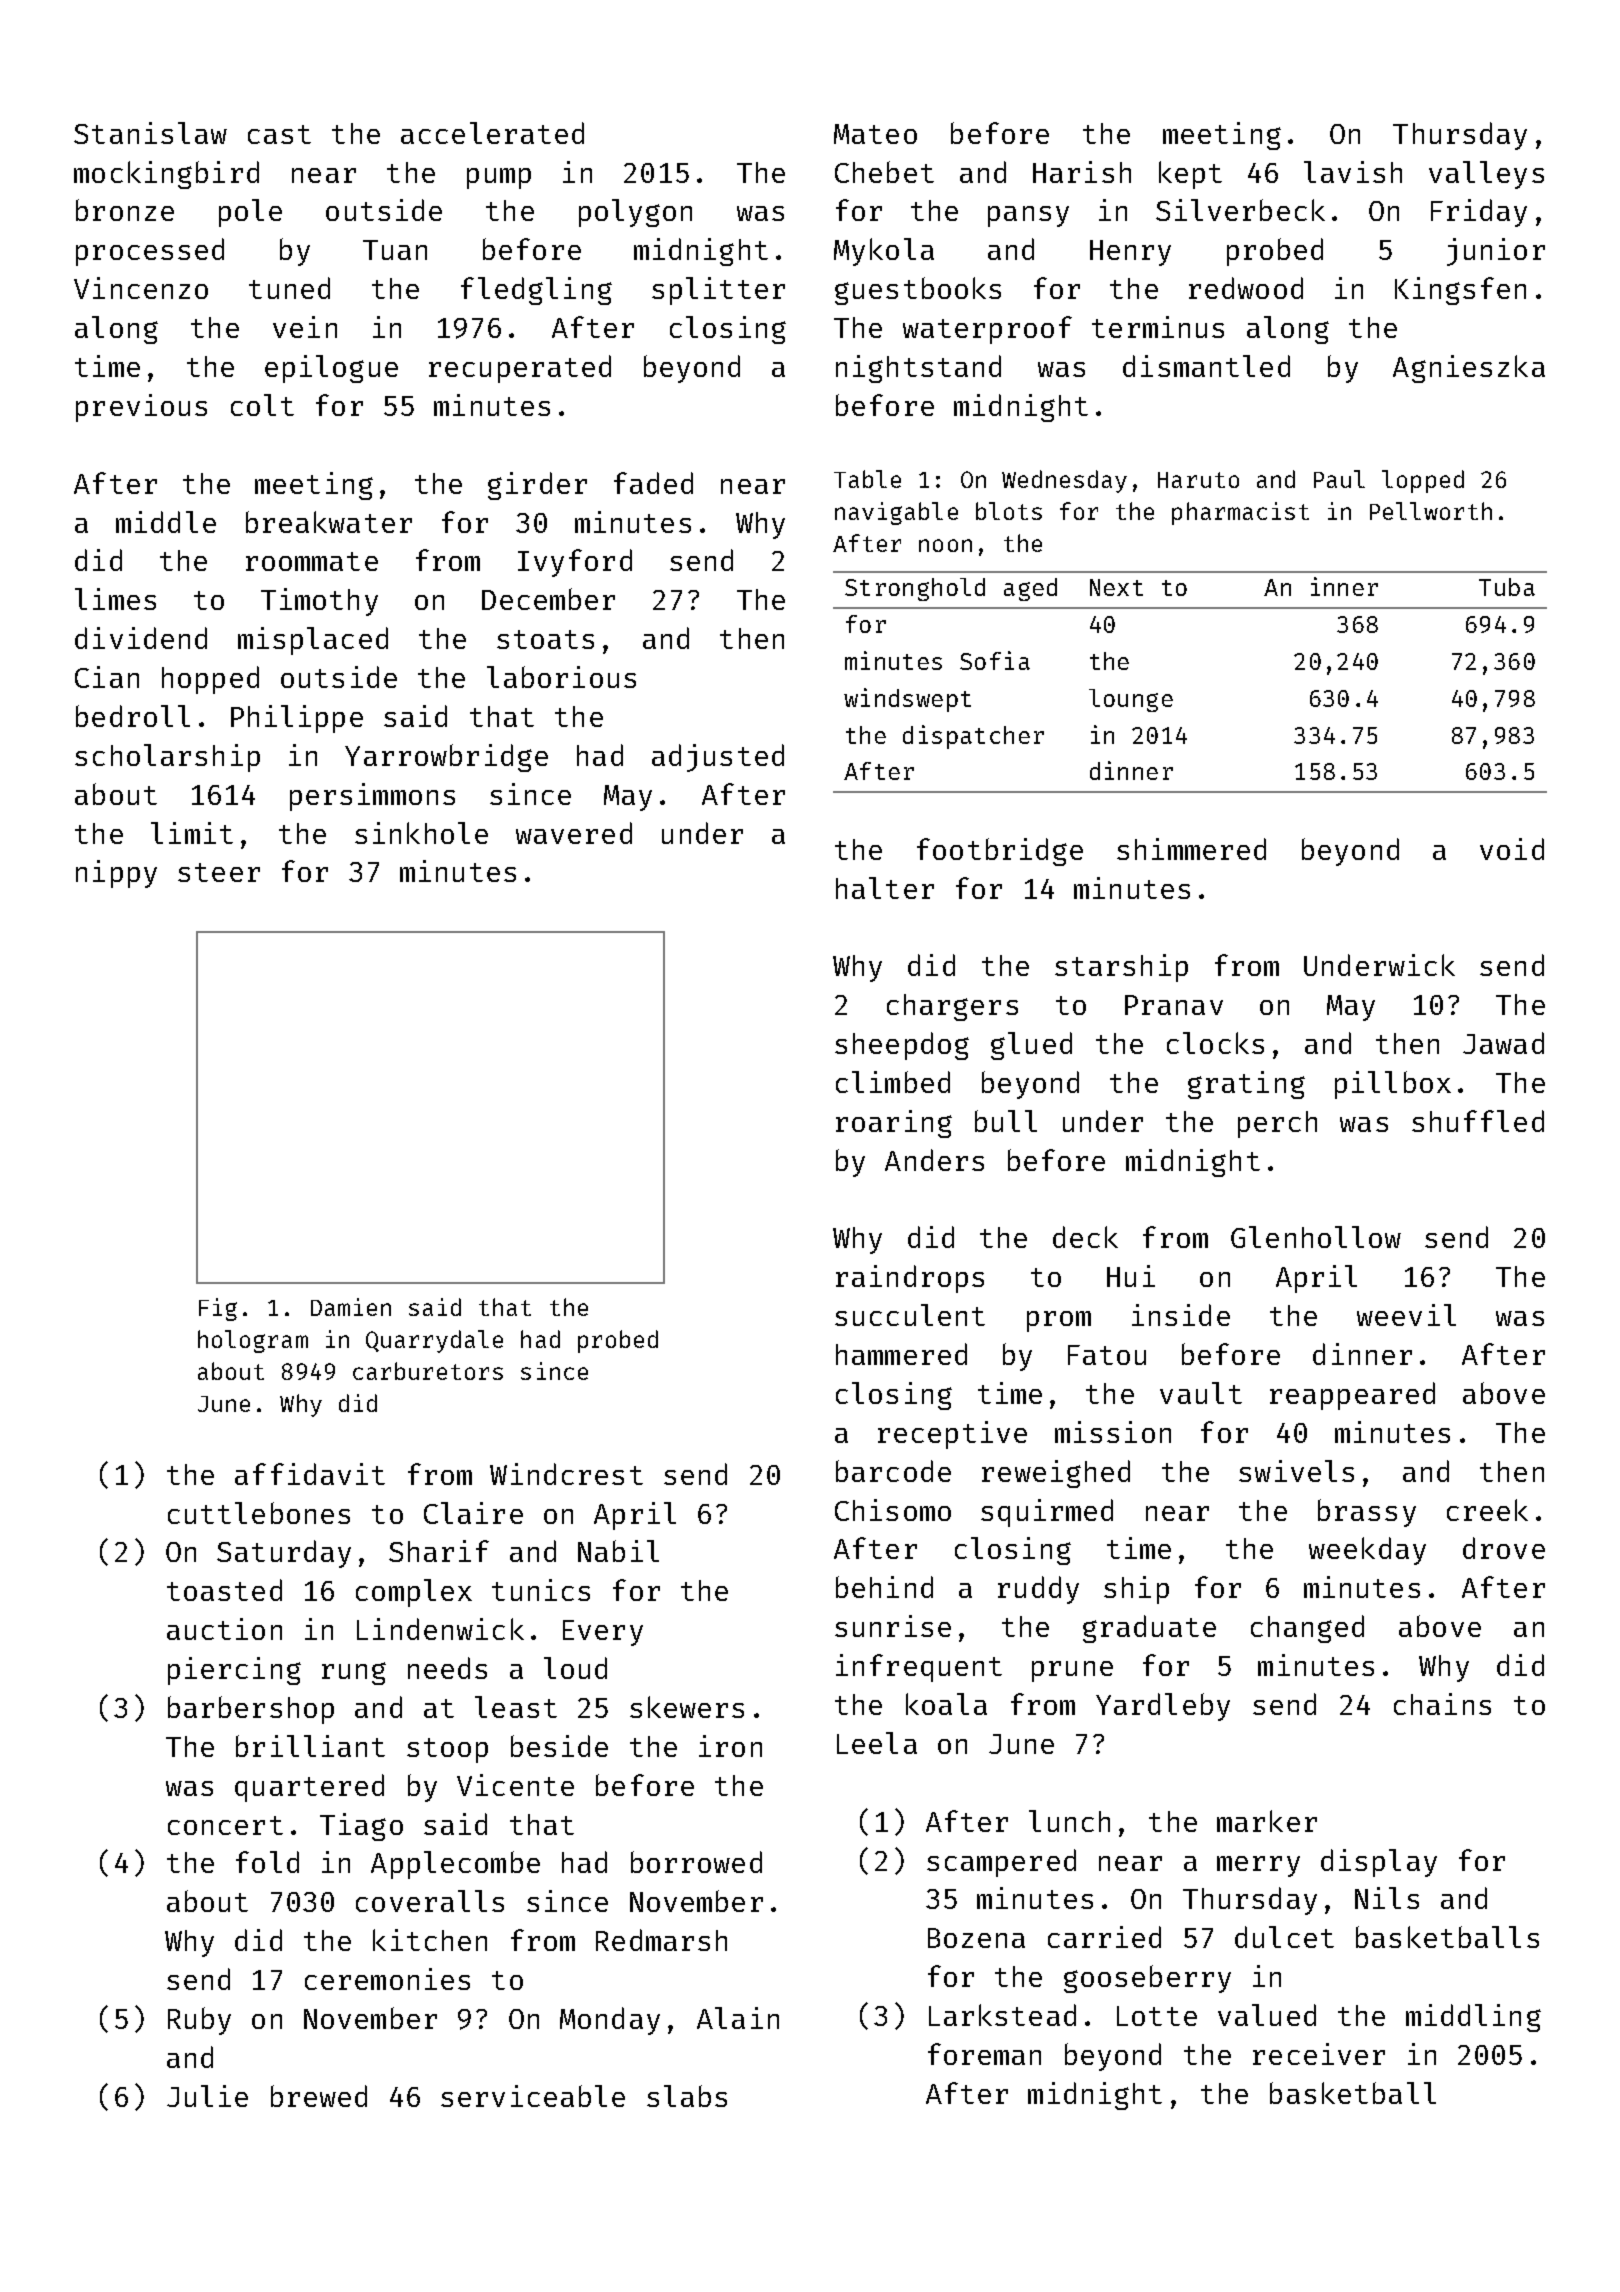  I want to click on clocks, so click(1215, 1043).
